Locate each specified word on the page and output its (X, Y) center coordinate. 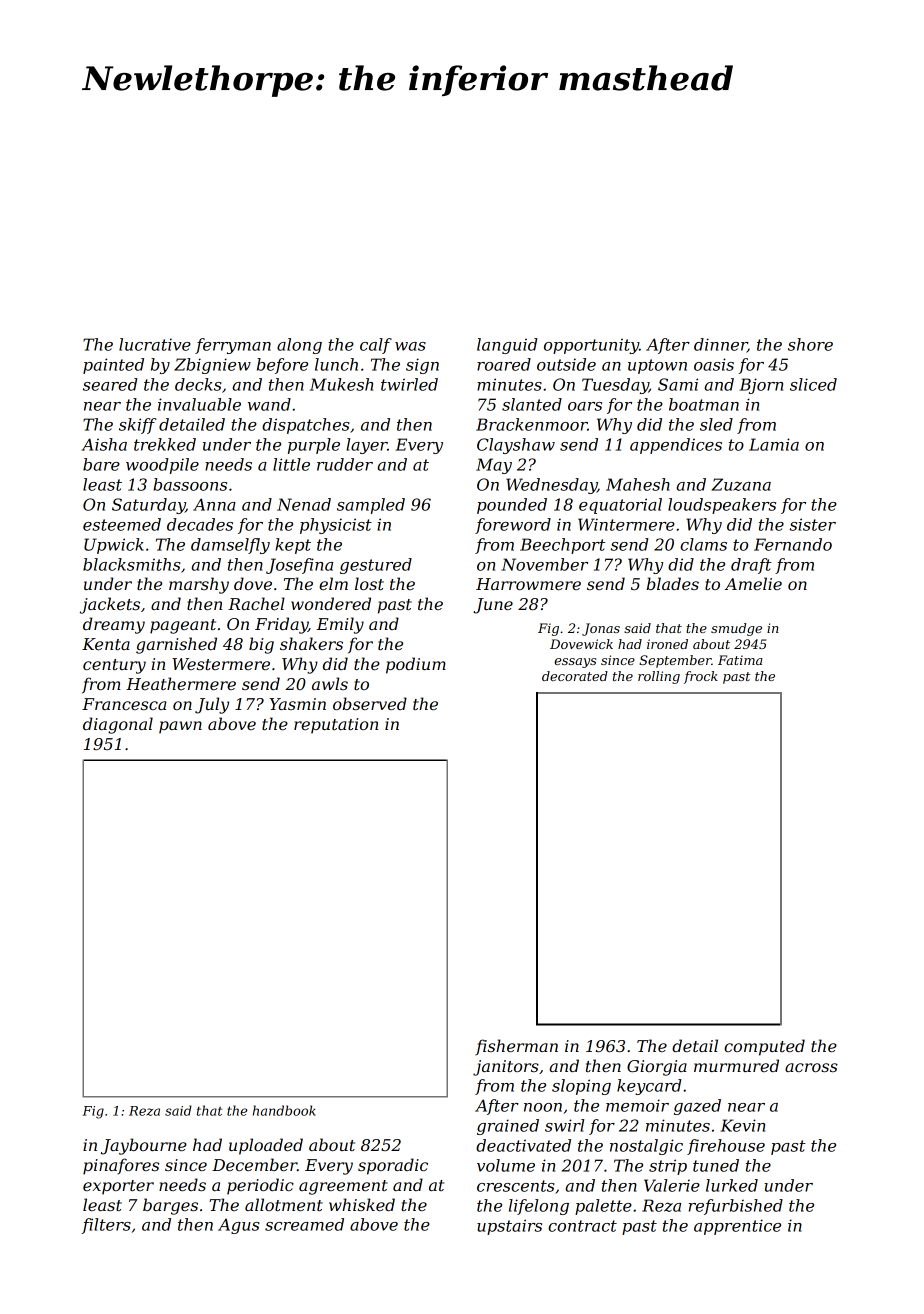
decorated (575, 676)
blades (673, 583)
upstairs (509, 1227)
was (410, 346)
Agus (239, 1226)
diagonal (118, 725)
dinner (720, 345)
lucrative (155, 344)
